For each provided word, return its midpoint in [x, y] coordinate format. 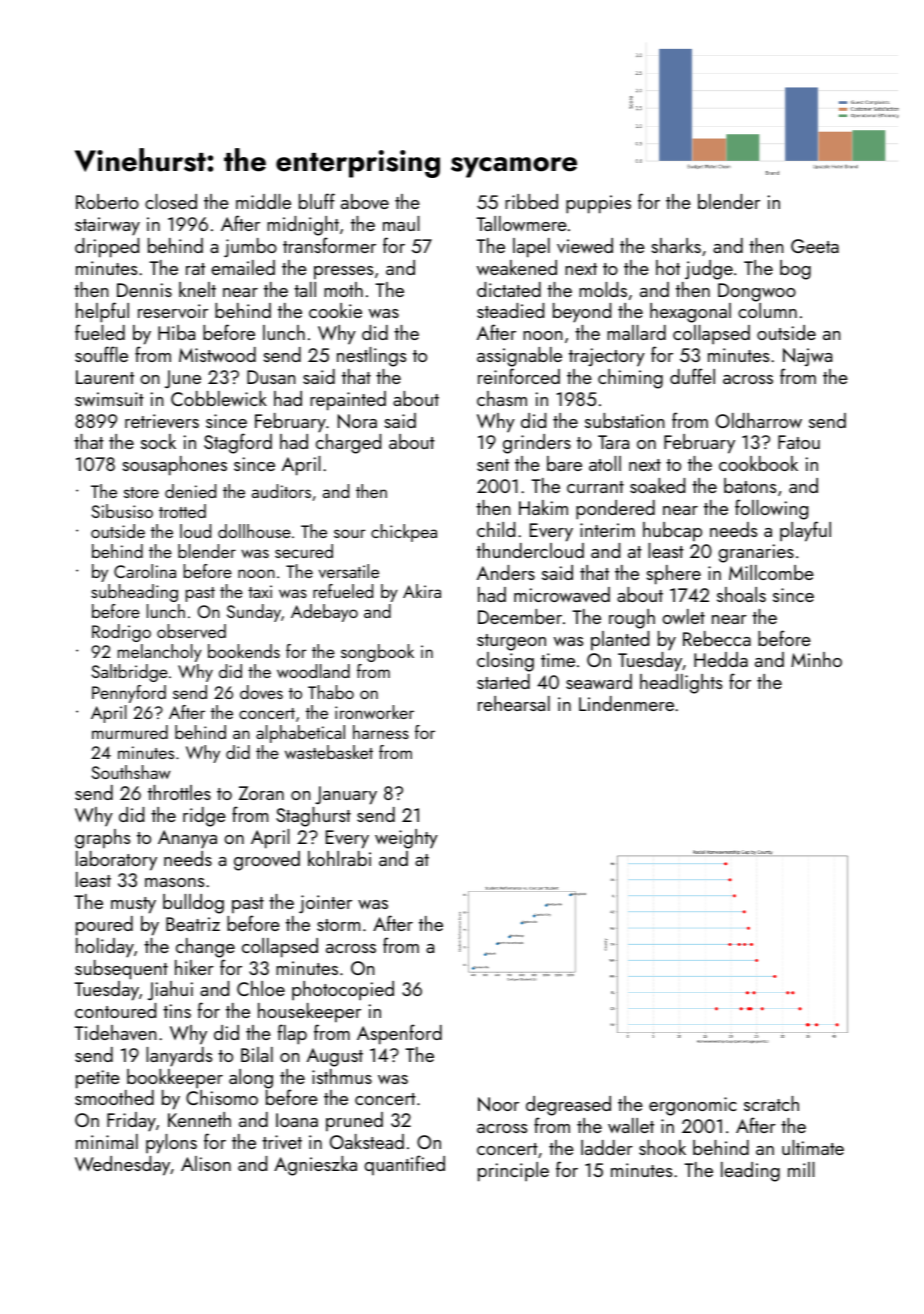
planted [620, 641]
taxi [260, 591]
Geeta [815, 246]
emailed [243, 267]
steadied [510, 310]
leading [750, 1172]
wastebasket [329, 752]
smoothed [114, 1097]
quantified [404, 1165]
